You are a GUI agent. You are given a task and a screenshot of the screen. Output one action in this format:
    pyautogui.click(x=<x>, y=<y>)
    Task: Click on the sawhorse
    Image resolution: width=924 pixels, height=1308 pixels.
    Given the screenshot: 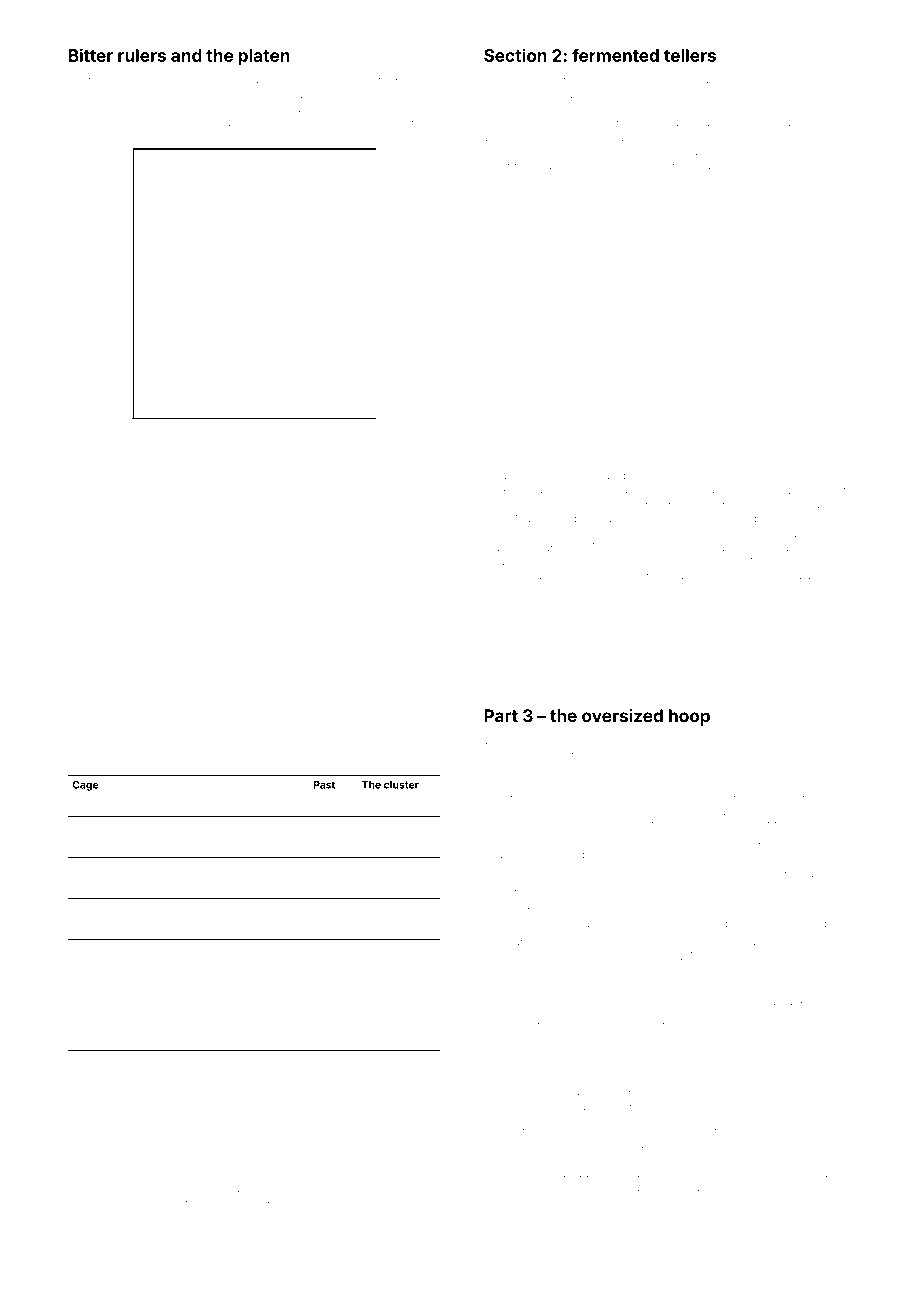 What is the action you would take?
    pyautogui.click(x=767, y=476)
